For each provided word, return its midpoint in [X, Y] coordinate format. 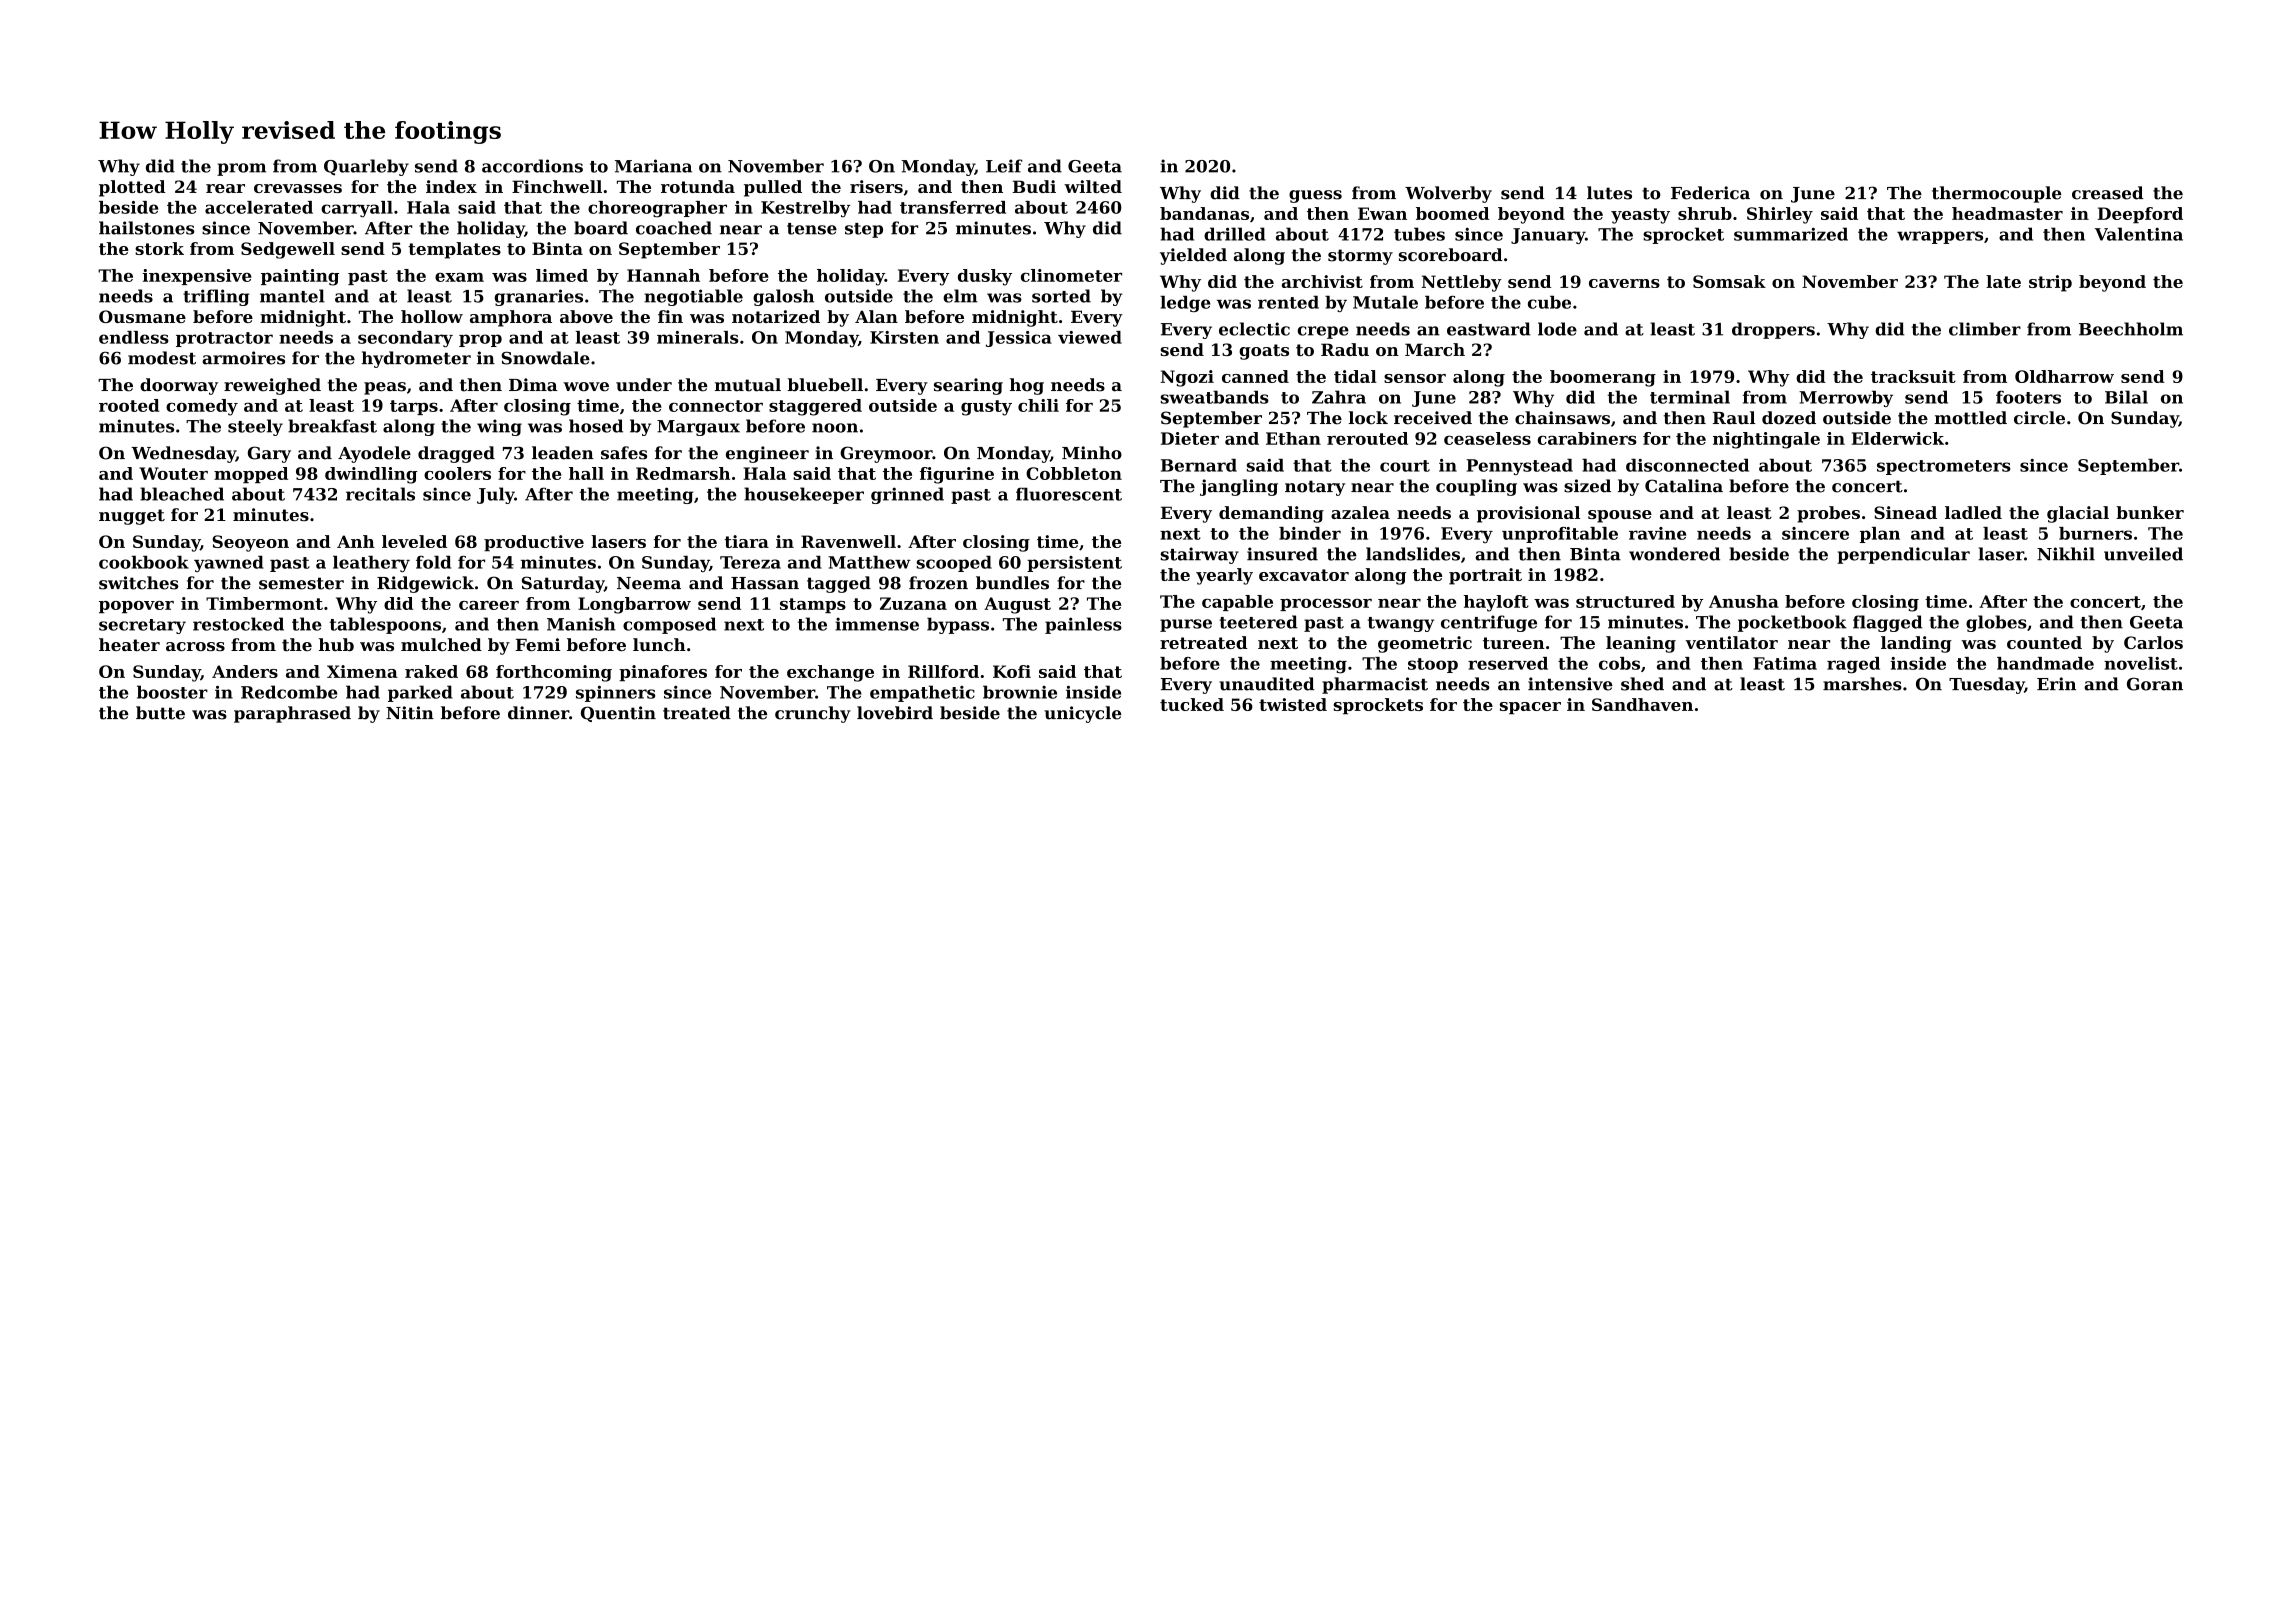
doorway [179, 386]
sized [1587, 486]
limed [562, 275]
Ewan [1382, 213]
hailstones [146, 228]
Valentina [2139, 234]
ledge [1185, 304]
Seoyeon [250, 543]
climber [1985, 329]
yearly [1224, 576]
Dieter [1190, 438]
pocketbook [1792, 623]
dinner [538, 713]
